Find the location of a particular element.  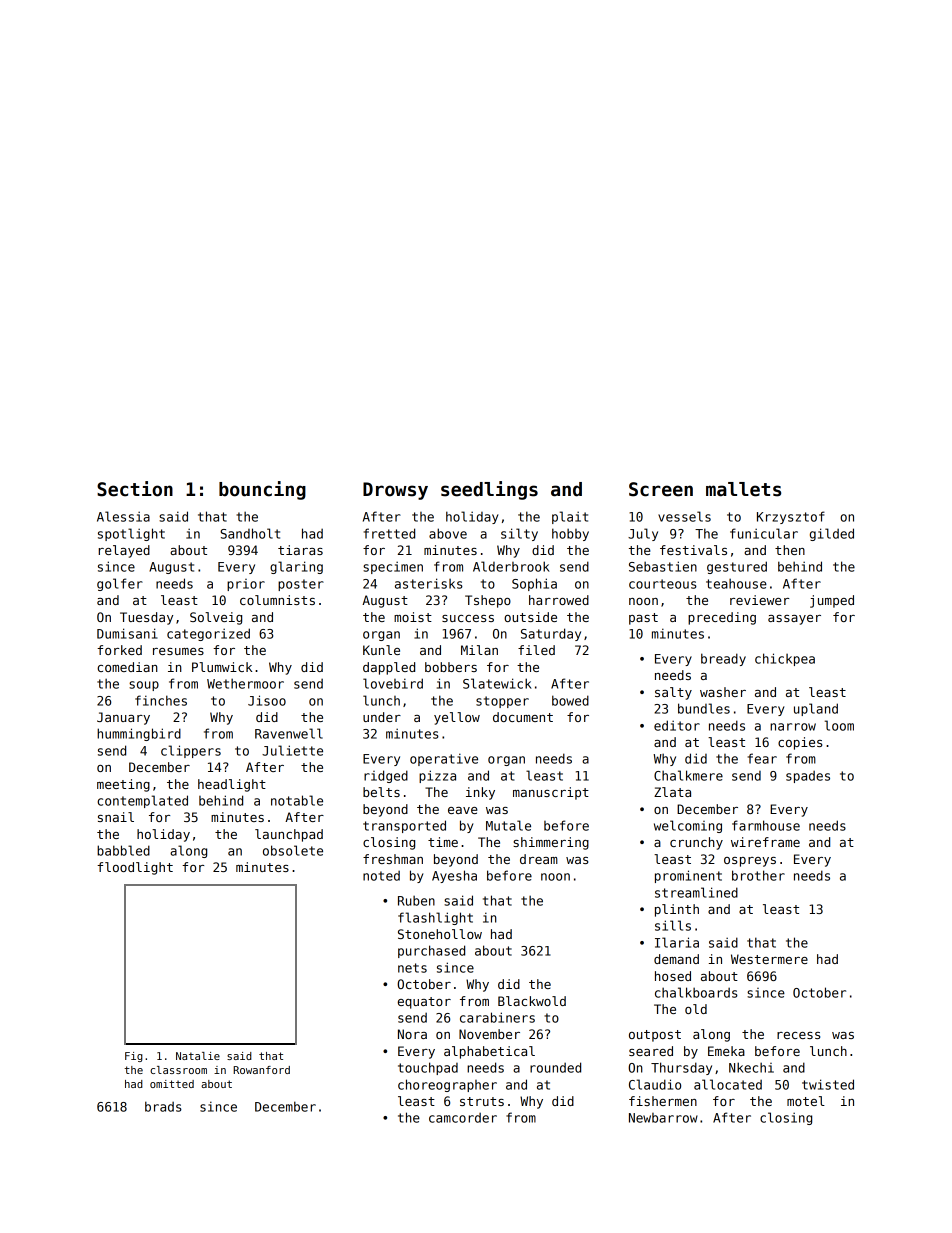

meeting is located at coordinates (123, 785).
